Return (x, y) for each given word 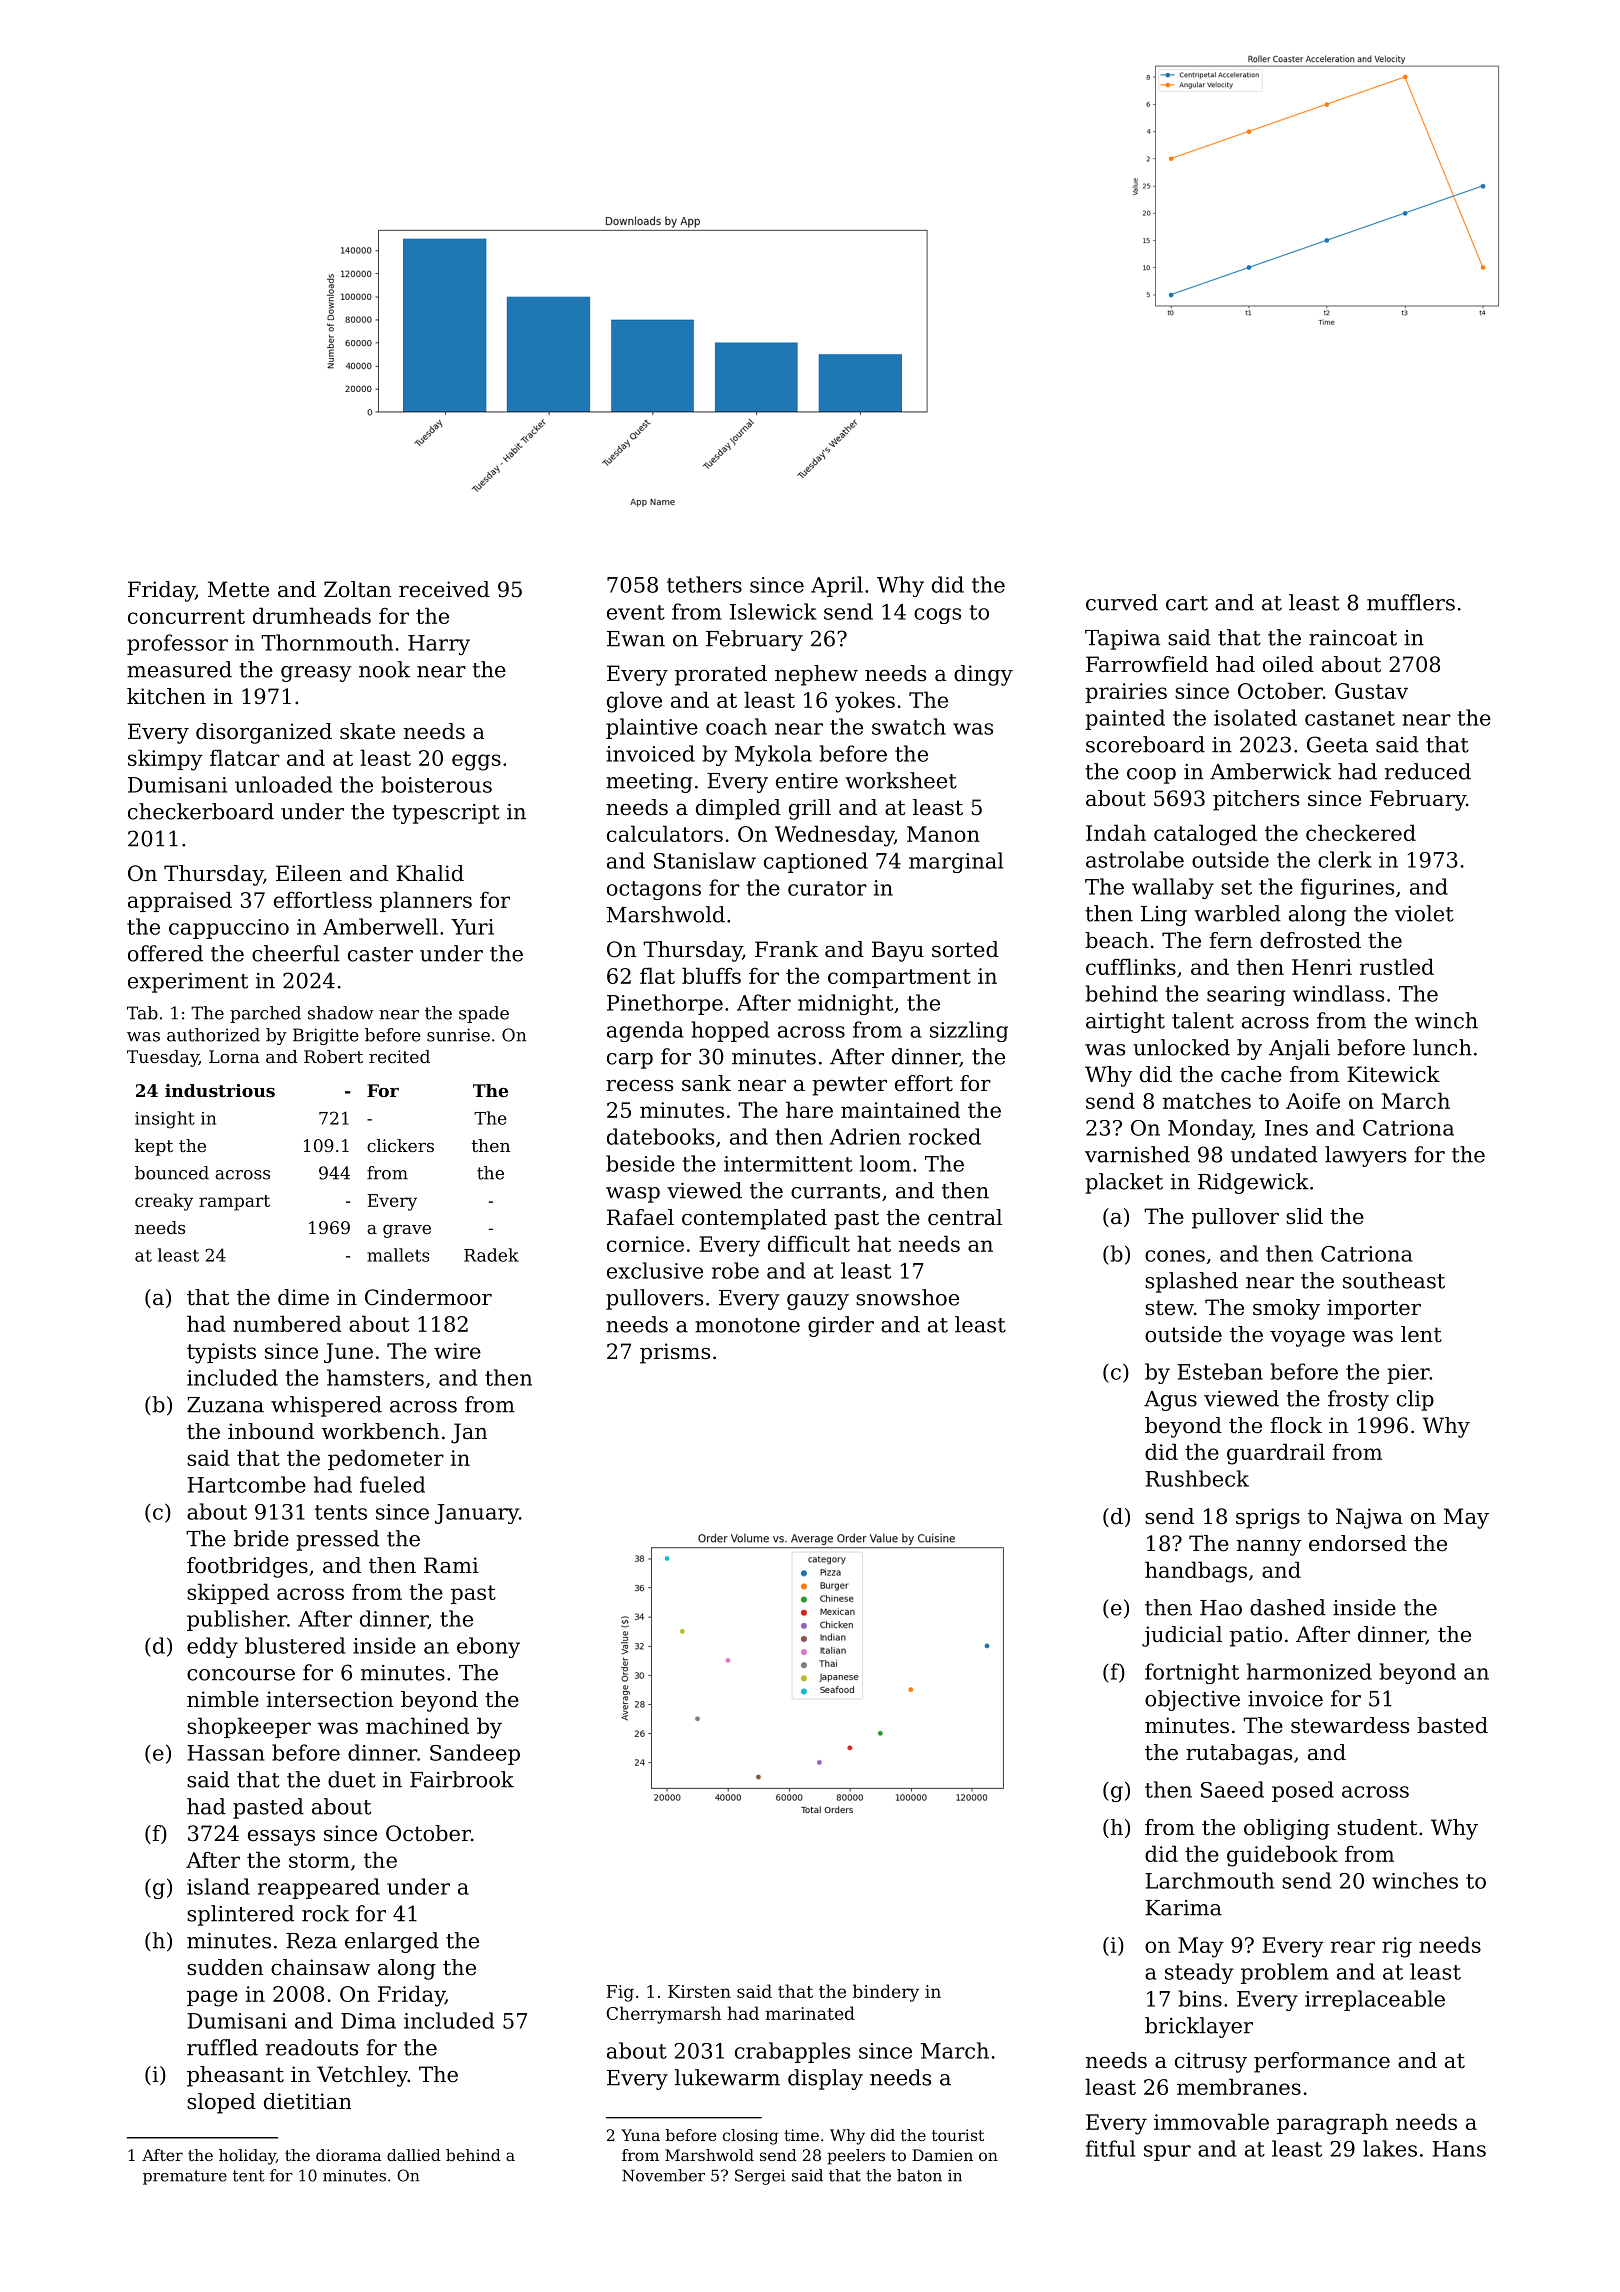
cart (1187, 603)
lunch (1442, 1047)
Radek (491, 1255)
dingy (983, 675)
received (444, 589)
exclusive (655, 1270)
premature (185, 2177)
